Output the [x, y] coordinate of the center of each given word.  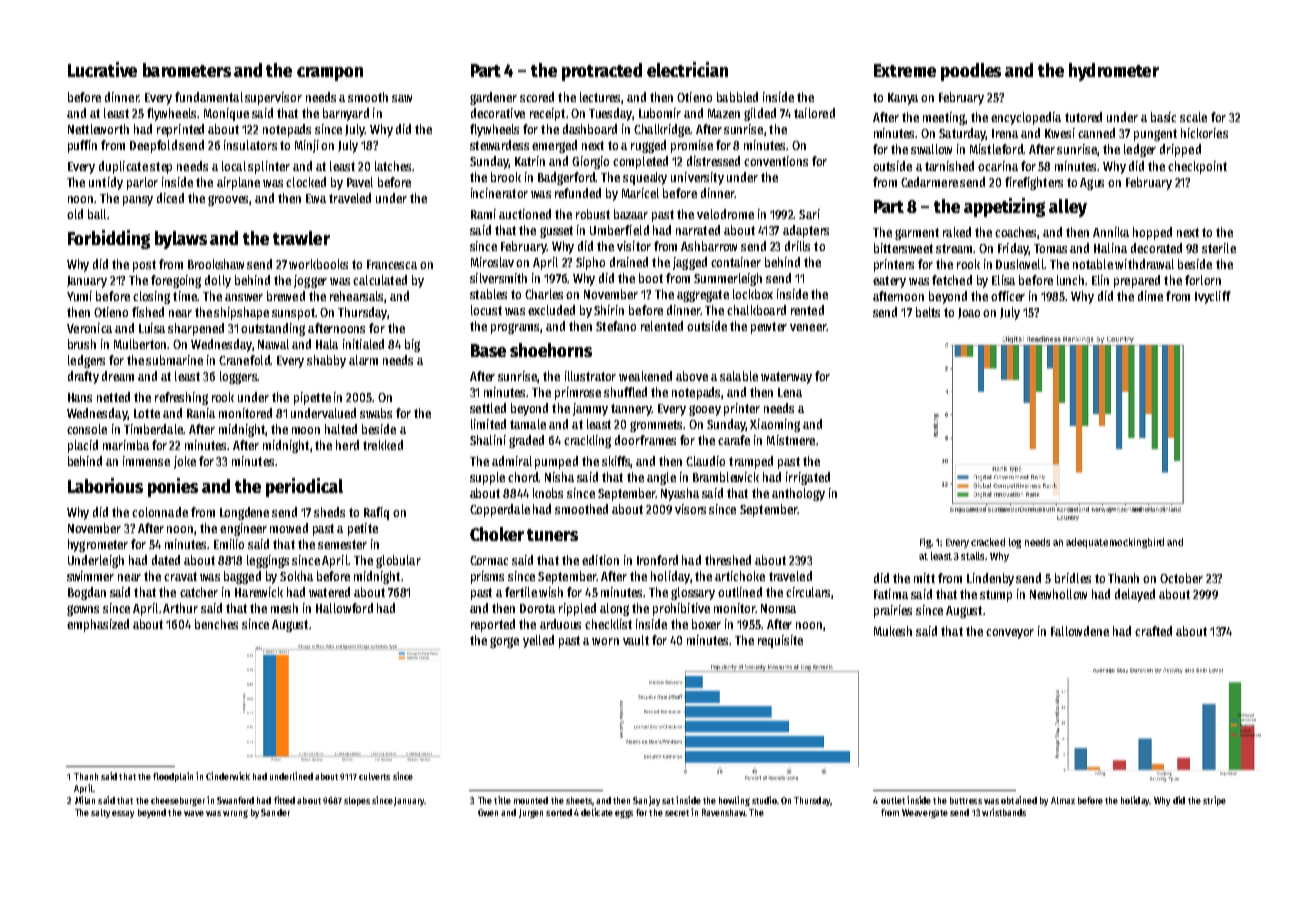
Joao [969, 313]
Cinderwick [228, 776]
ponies [173, 487]
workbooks [318, 264]
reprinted [180, 130]
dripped [1180, 150]
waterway [786, 378]
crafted [1153, 631]
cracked [988, 542]
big [412, 345]
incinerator [499, 193]
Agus [1092, 184]
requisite [780, 641]
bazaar [631, 214]
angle [661, 478]
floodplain [173, 777]
